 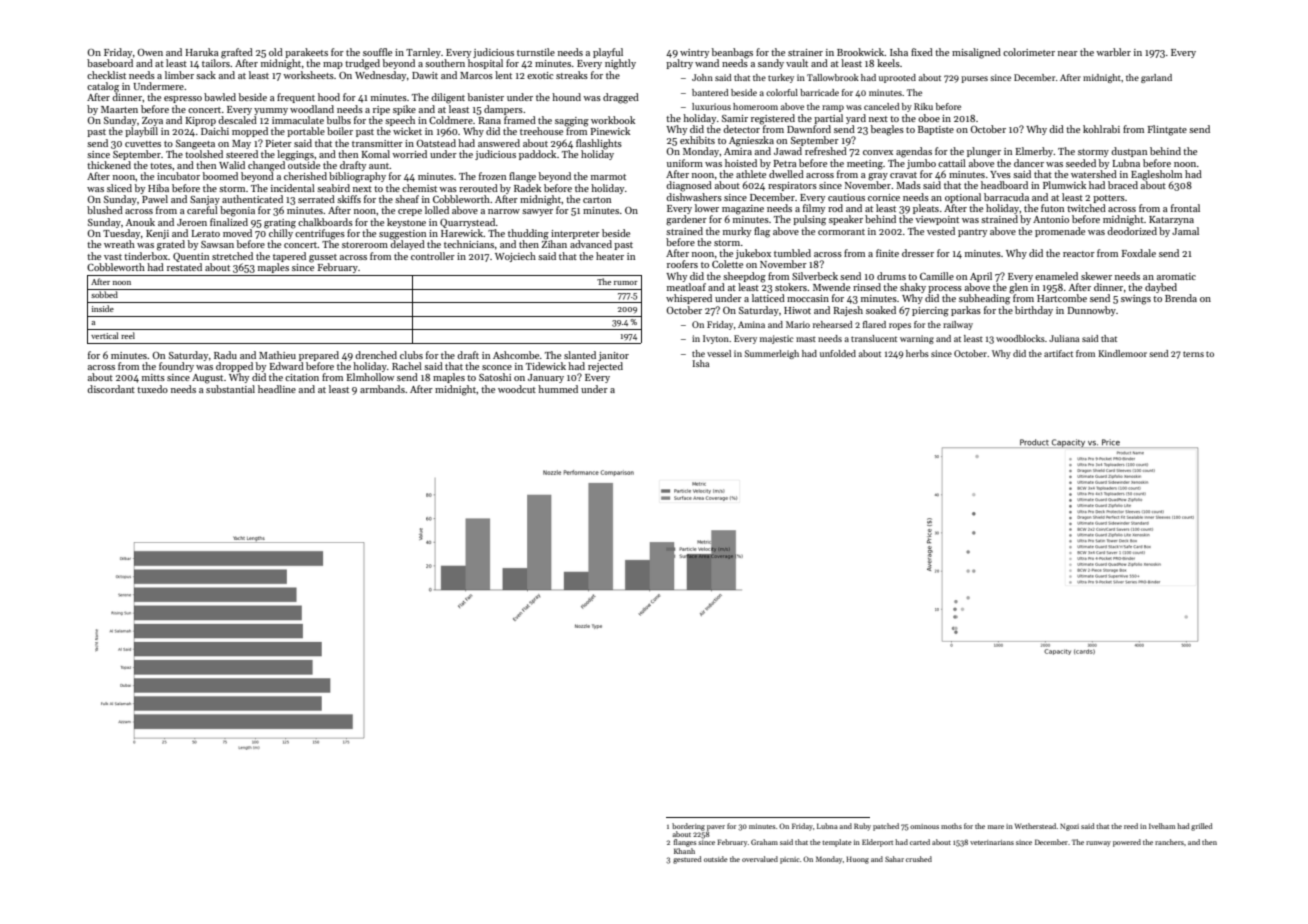 I want to click on refreshed, so click(x=826, y=151).
